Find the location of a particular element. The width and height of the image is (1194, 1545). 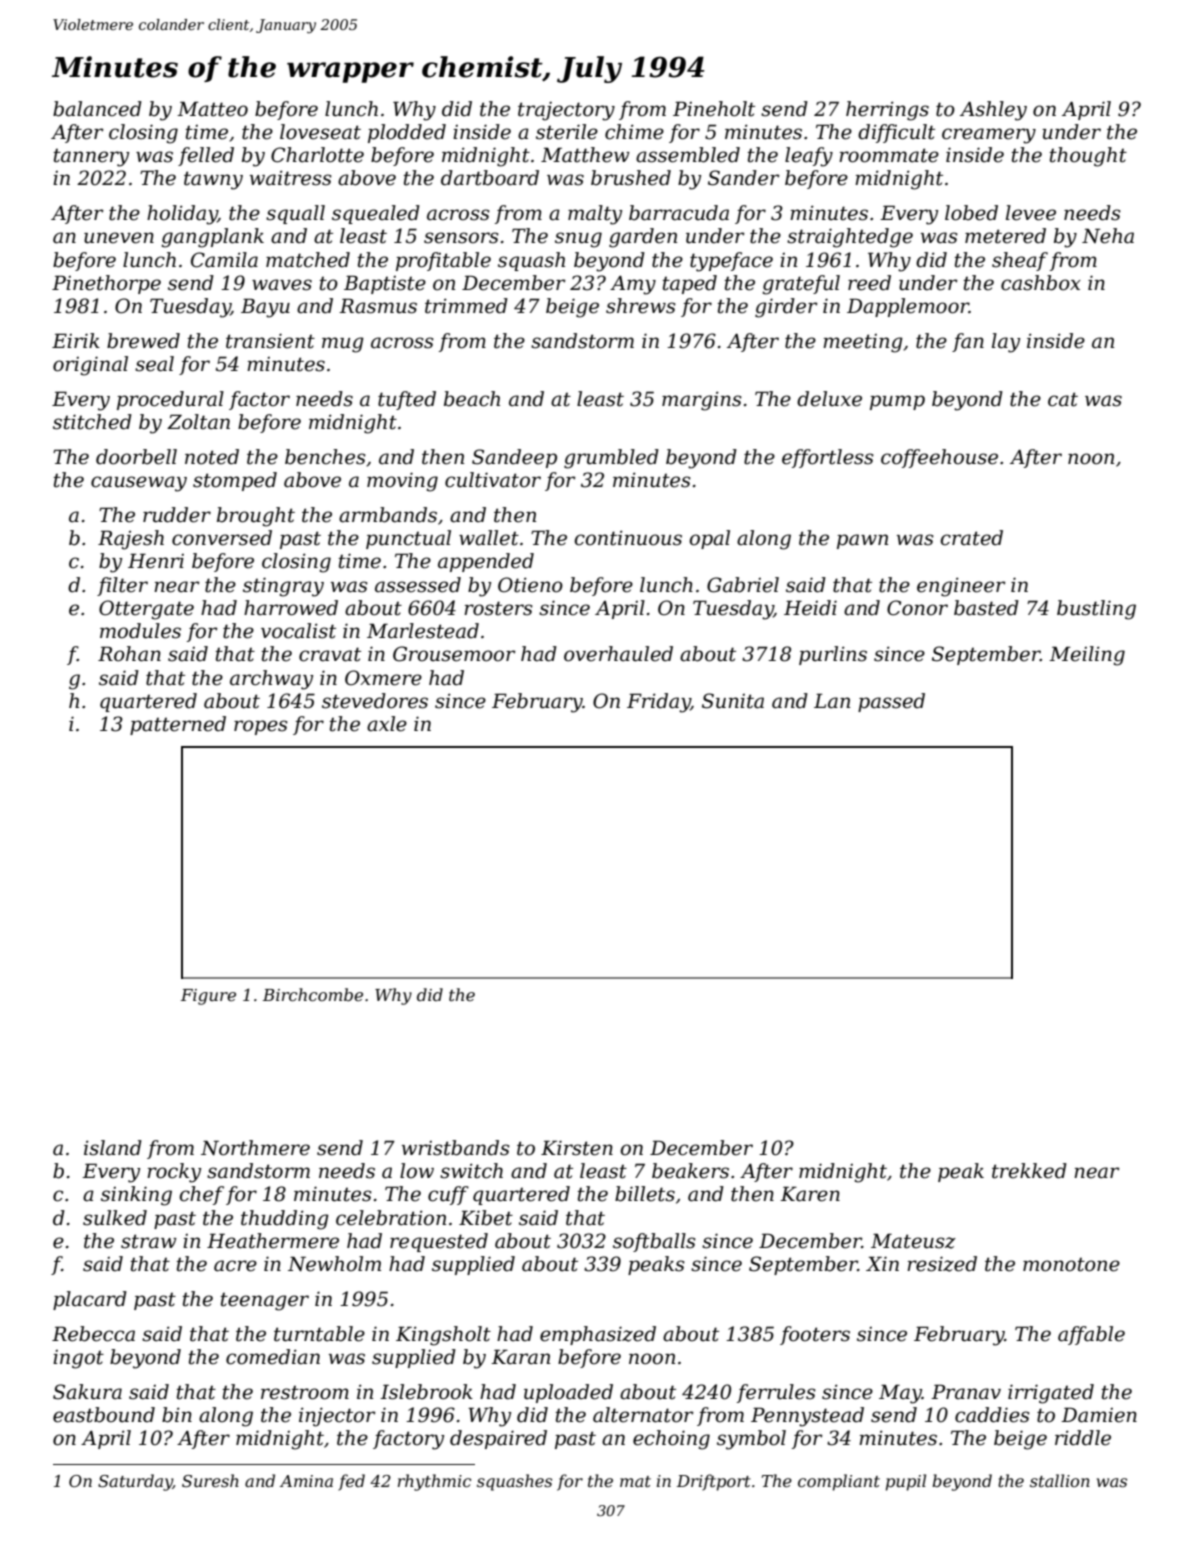

Heathermere is located at coordinates (273, 1241).
